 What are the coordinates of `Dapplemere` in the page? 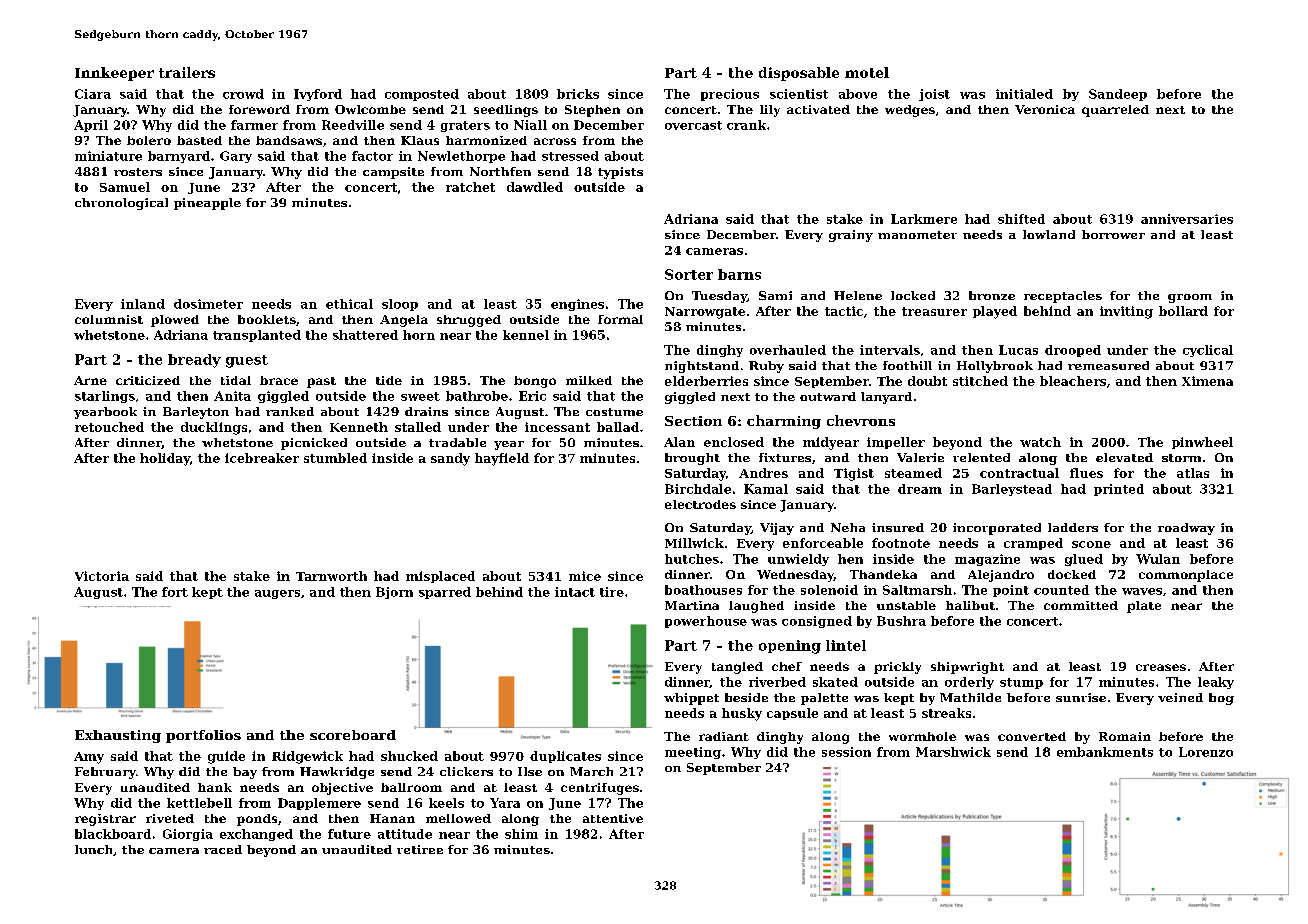 It's located at (319, 804).
